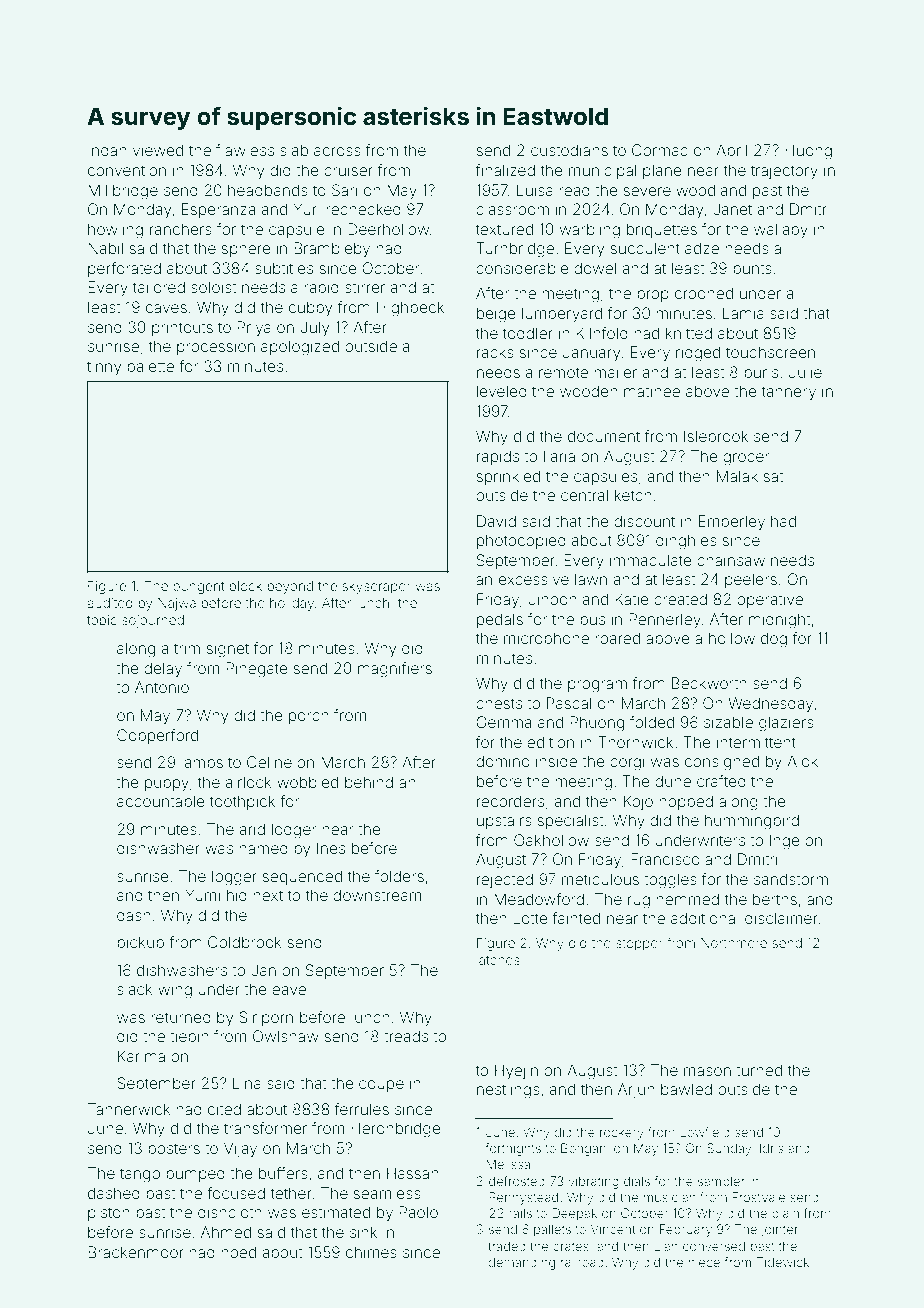  Describe the element at coordinates (263, 848) in the document. I see `named` at that location.
